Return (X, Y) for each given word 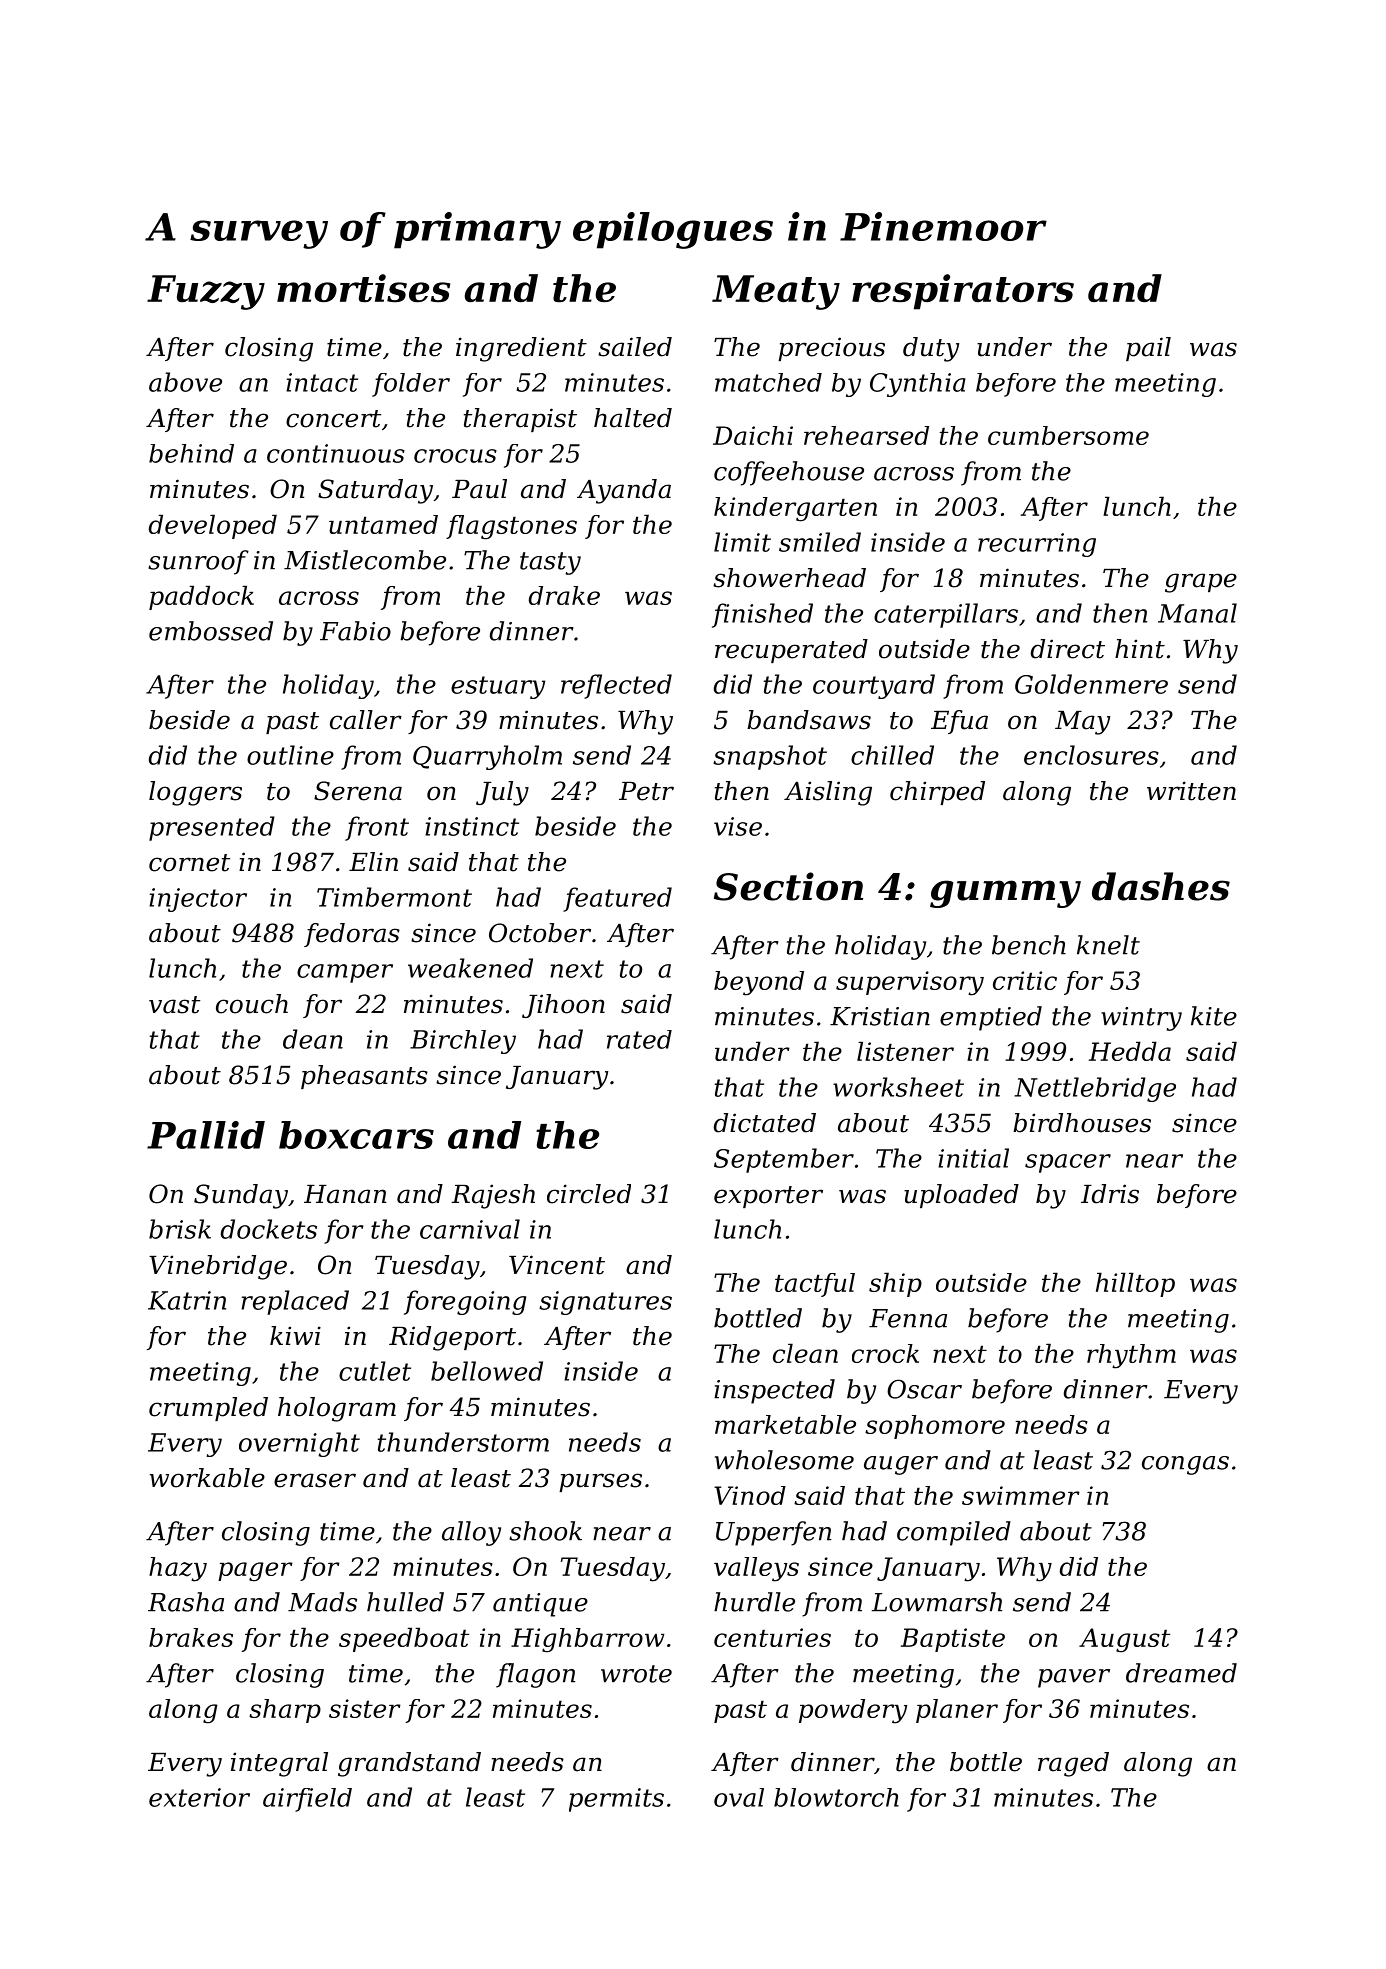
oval (739, 1797)
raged (1073, 1764)
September (784, 1160)
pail (1148, 349)
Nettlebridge (1095, 1089)
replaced (295, 1302)
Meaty (776, 292)
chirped (937, 793)
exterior (199, 1797)
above (185, 382)
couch (252, 1004)
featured (617, 899)
